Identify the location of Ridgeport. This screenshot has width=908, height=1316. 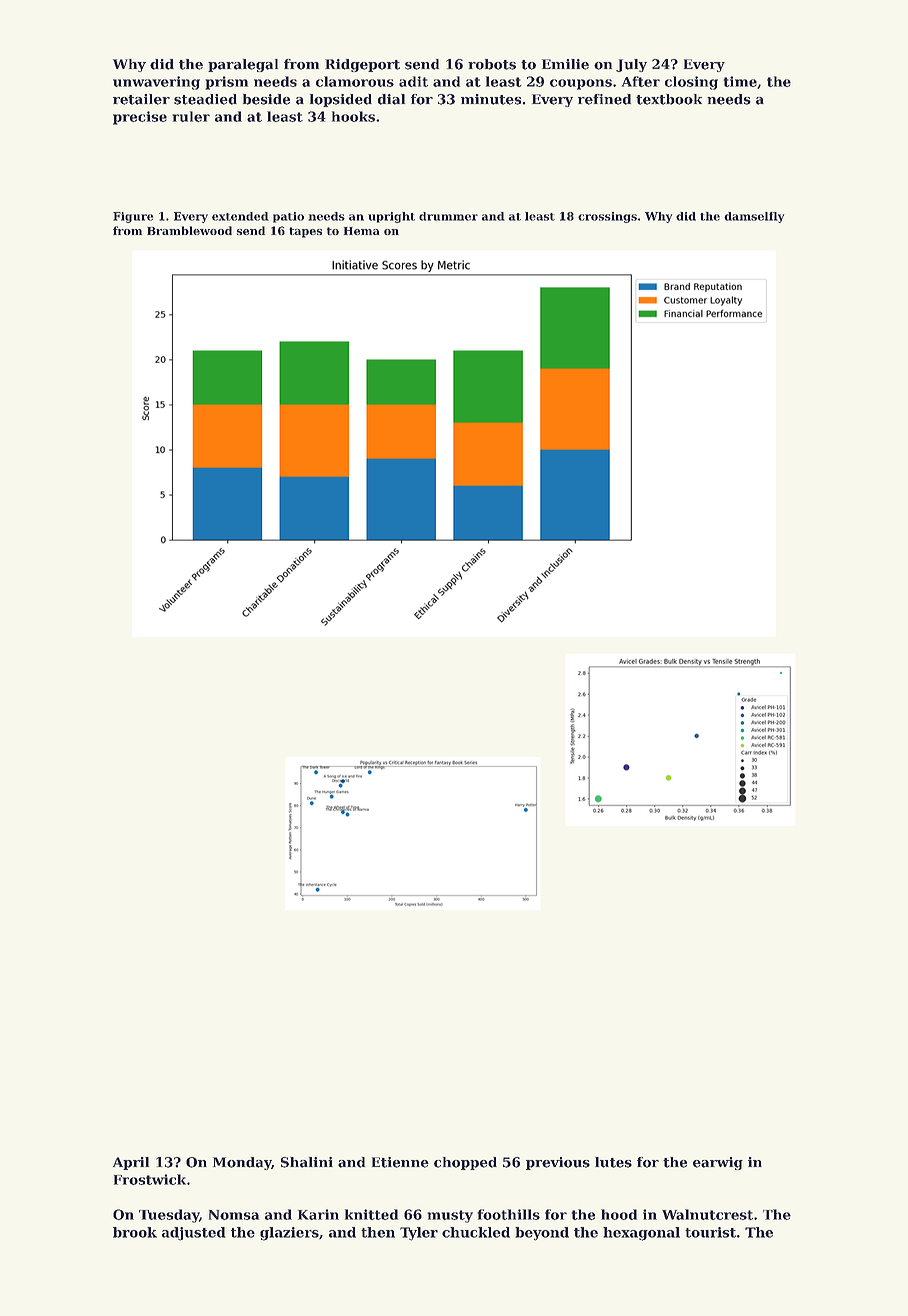
(362, 65).
